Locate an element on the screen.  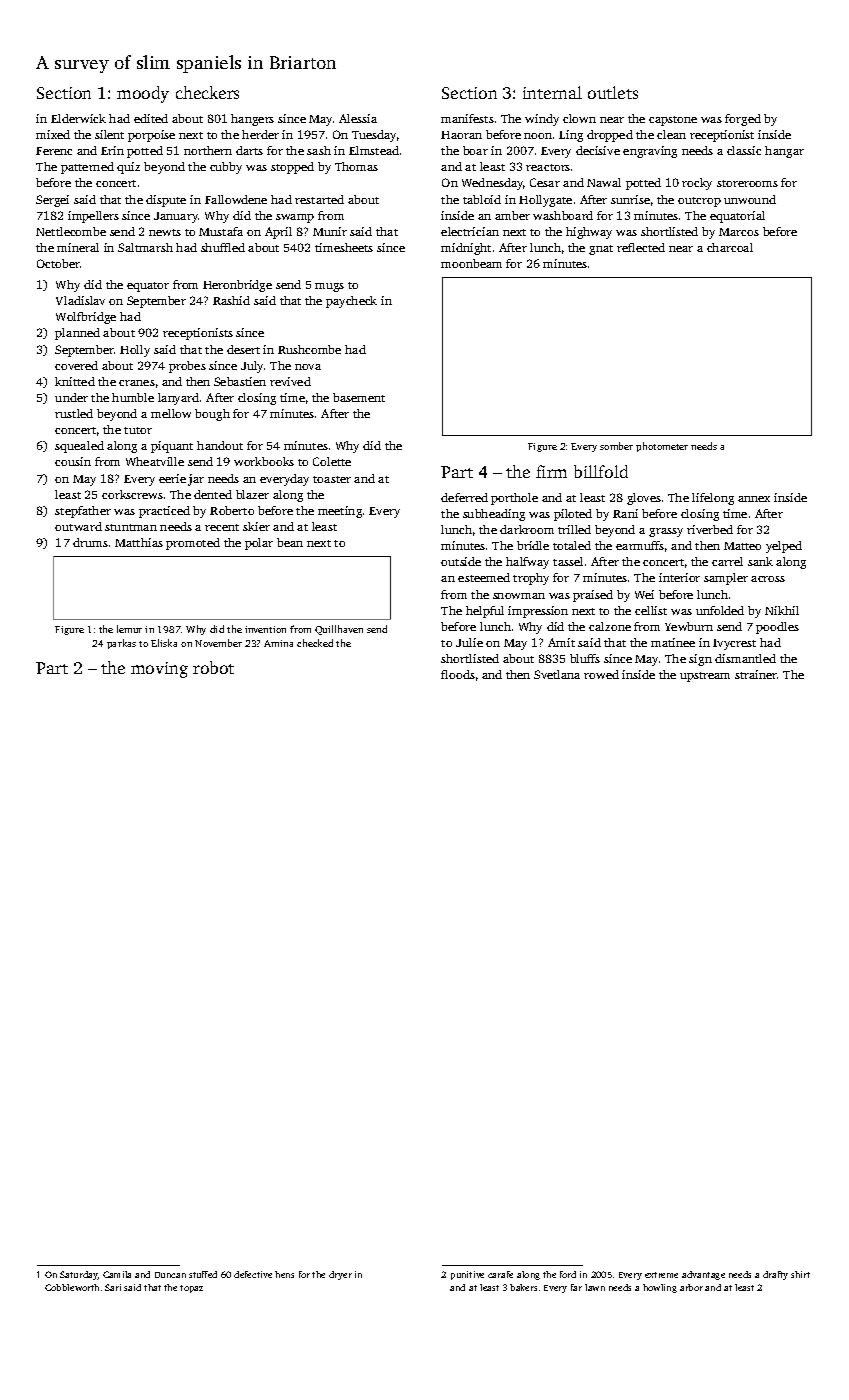
meeting is located at coordinates (340, 512).
